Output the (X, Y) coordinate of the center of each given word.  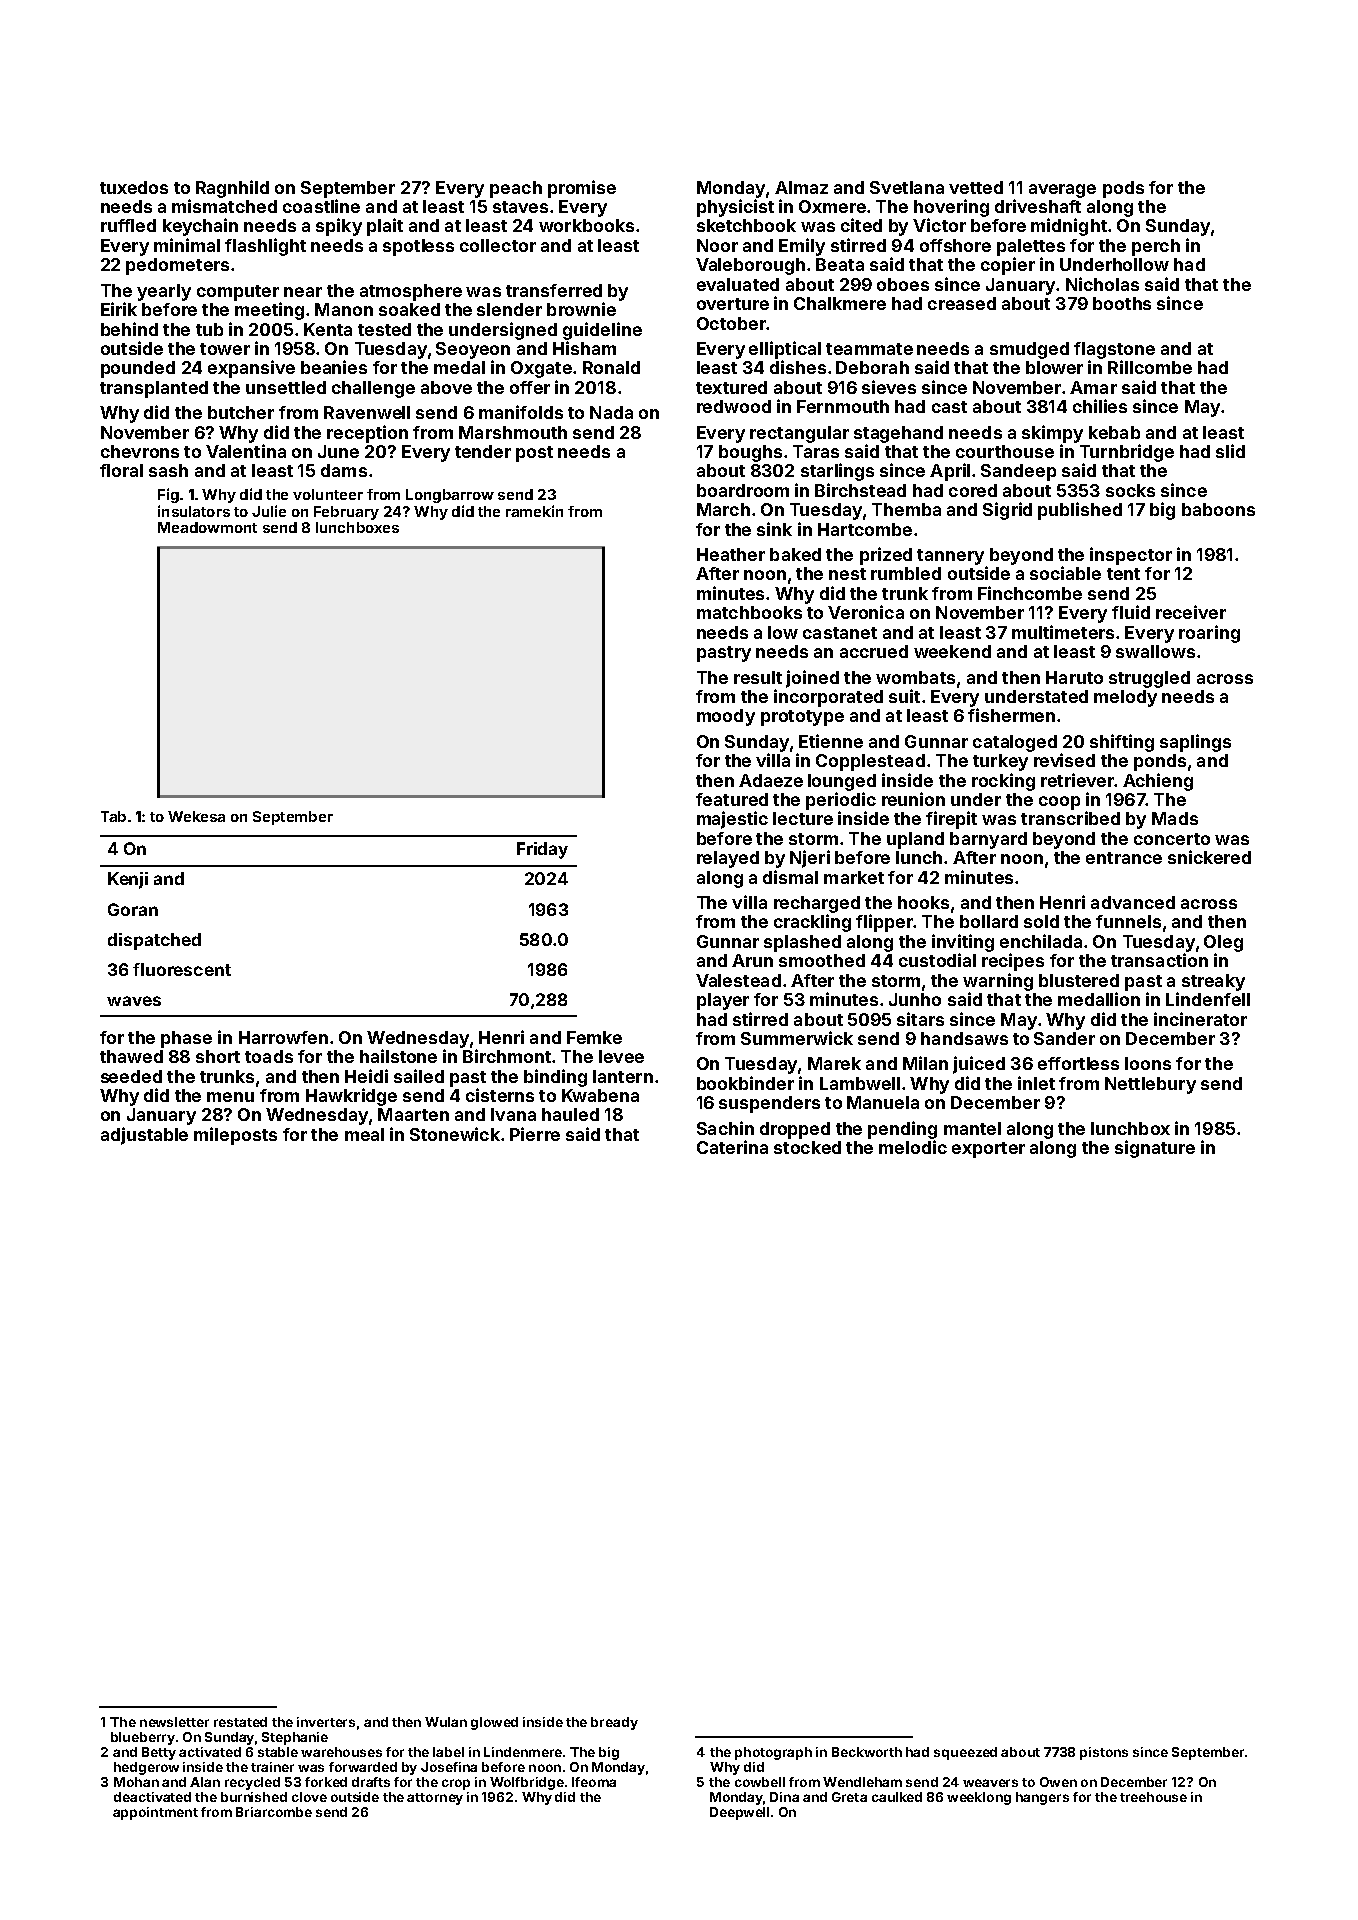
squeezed (965, 1753)
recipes (1013, 962)
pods (1123, 189)
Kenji (128, 880)
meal (364, 1134)
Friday (542, 850)
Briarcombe (274, 1812)
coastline (321, 206)
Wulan (446, 1722)
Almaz (801, 187)
